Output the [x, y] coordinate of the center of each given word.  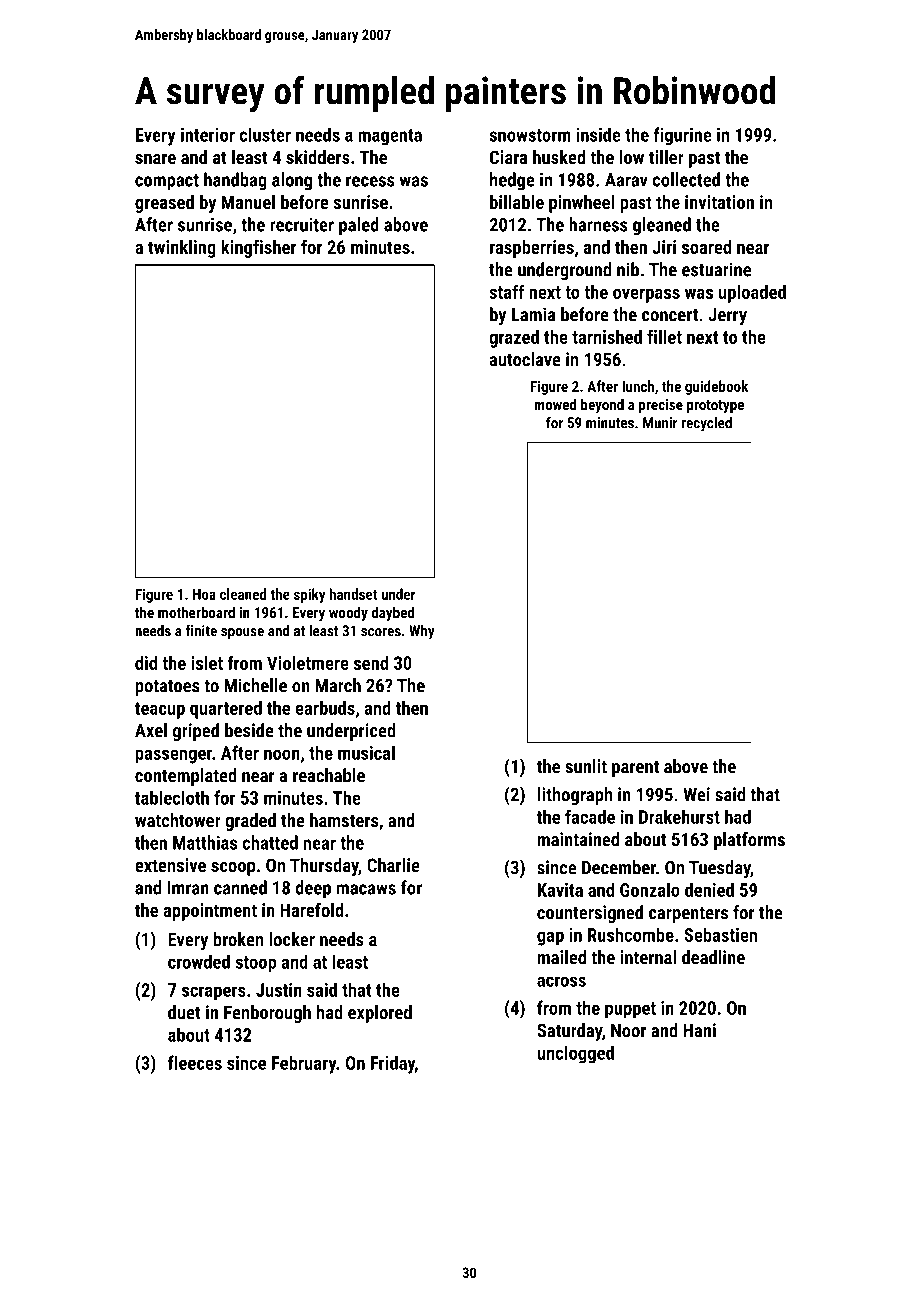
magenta [390, 137]
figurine [682, 136]
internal [648, 957]
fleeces [195, 1062]
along [292, 181]
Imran [188, 888]
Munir [660, 423]
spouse [242, 634]
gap [550, 938]
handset [353, 594]
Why [422, 632]
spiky [309, 595]
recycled [707, 424]
